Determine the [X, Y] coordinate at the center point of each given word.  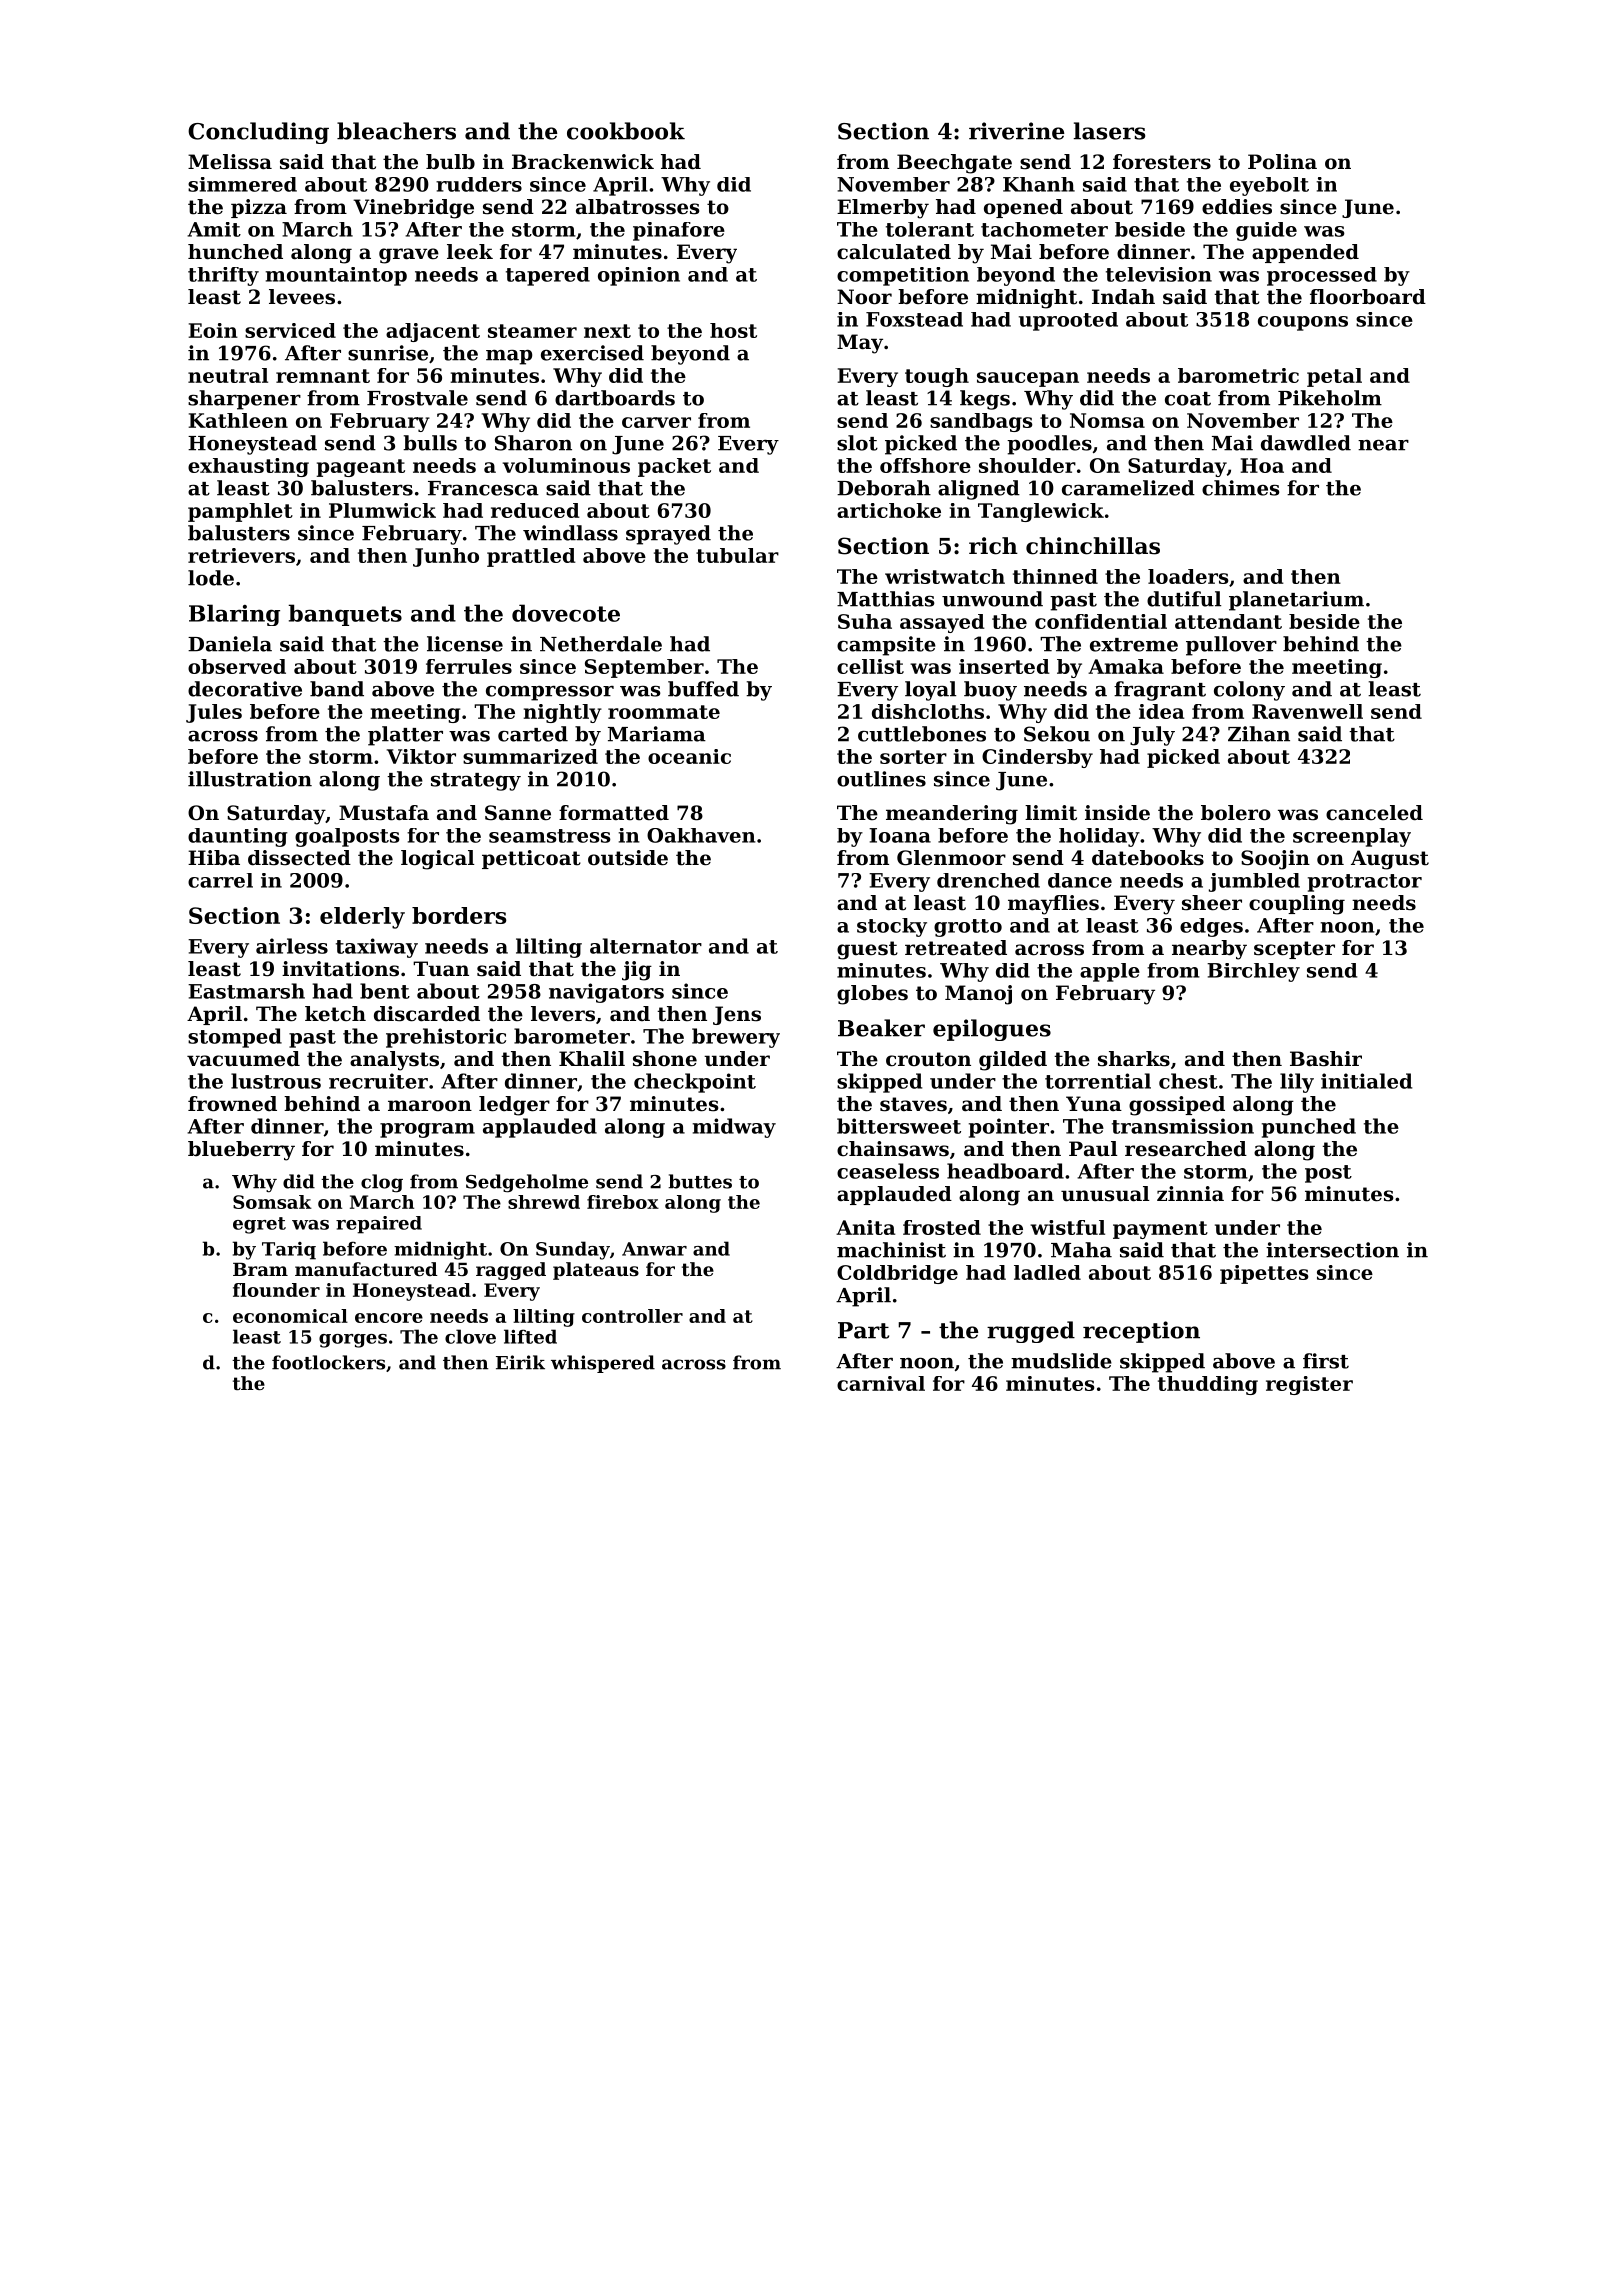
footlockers [328, 1362]
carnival [881, 1383]
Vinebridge [413, 209]
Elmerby [883, 209]
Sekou [1057, 734]
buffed [703, 689]
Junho [446, 557]
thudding [1208, 1385]
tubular [737, 555]
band [337, 689]
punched [1309, 1128]
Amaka [1126, 666]
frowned [232, 1104]
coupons [1303, 323]
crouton [928, 1059]
